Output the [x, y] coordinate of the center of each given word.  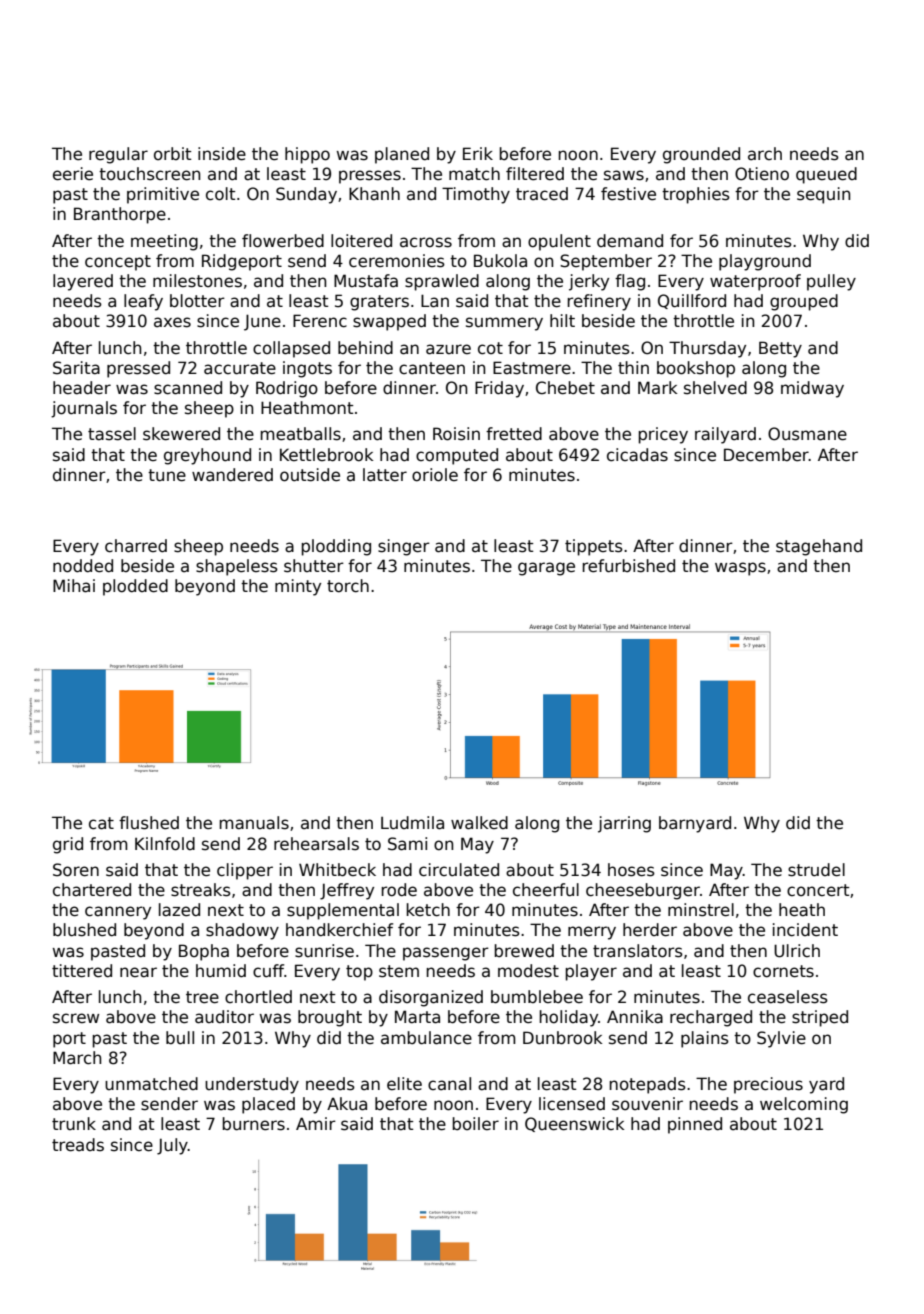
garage [546, 569]
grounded [701, 155]
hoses [631, 870]
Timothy [476, 195]
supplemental [343, 911]
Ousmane [807, 434]
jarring [624, 824]
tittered [82, 971]
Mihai [74, 586]
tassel [112, 434]
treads [78, 1145]
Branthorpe [120, 215]
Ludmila [412, 823]
